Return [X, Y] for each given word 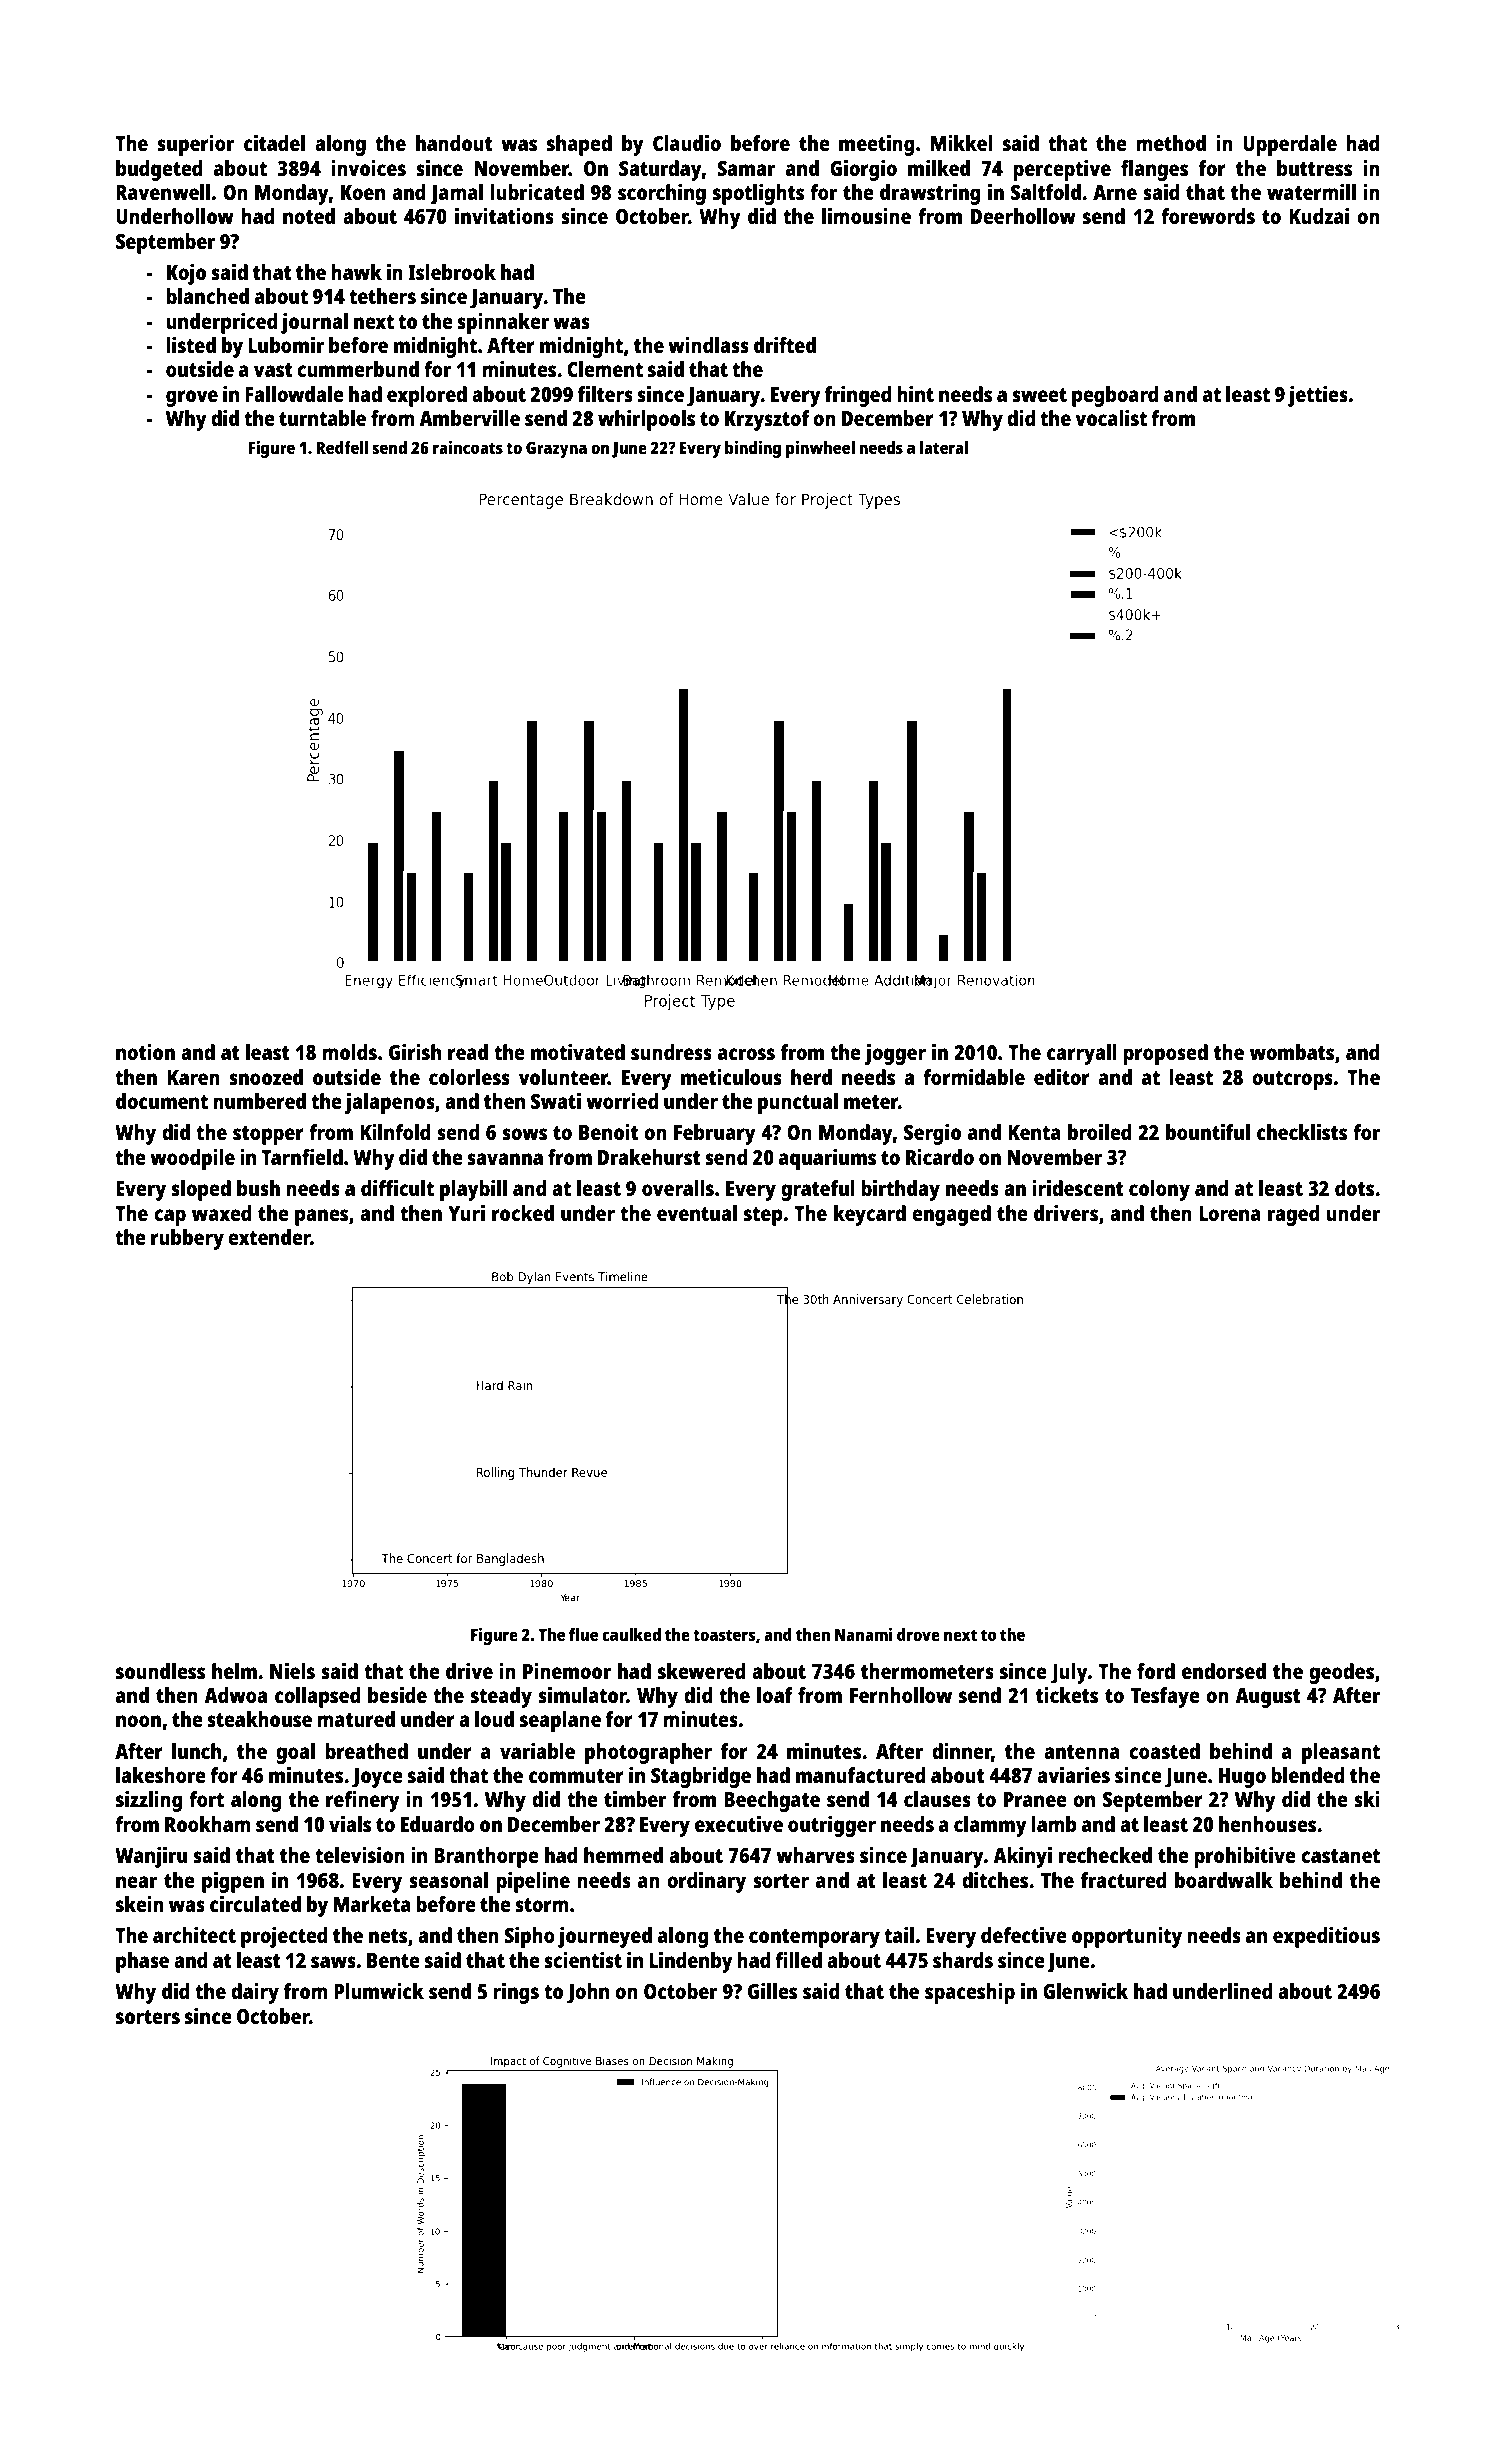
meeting [876, 145]
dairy [255, 1993]
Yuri [466, 1213]
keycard [870, 1215]
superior [195, 145]
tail [899, 1935]
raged [1293, 1215]
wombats [1292, 1052]
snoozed [266, 1077]
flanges [1154, 170]
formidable [974, 1077]
